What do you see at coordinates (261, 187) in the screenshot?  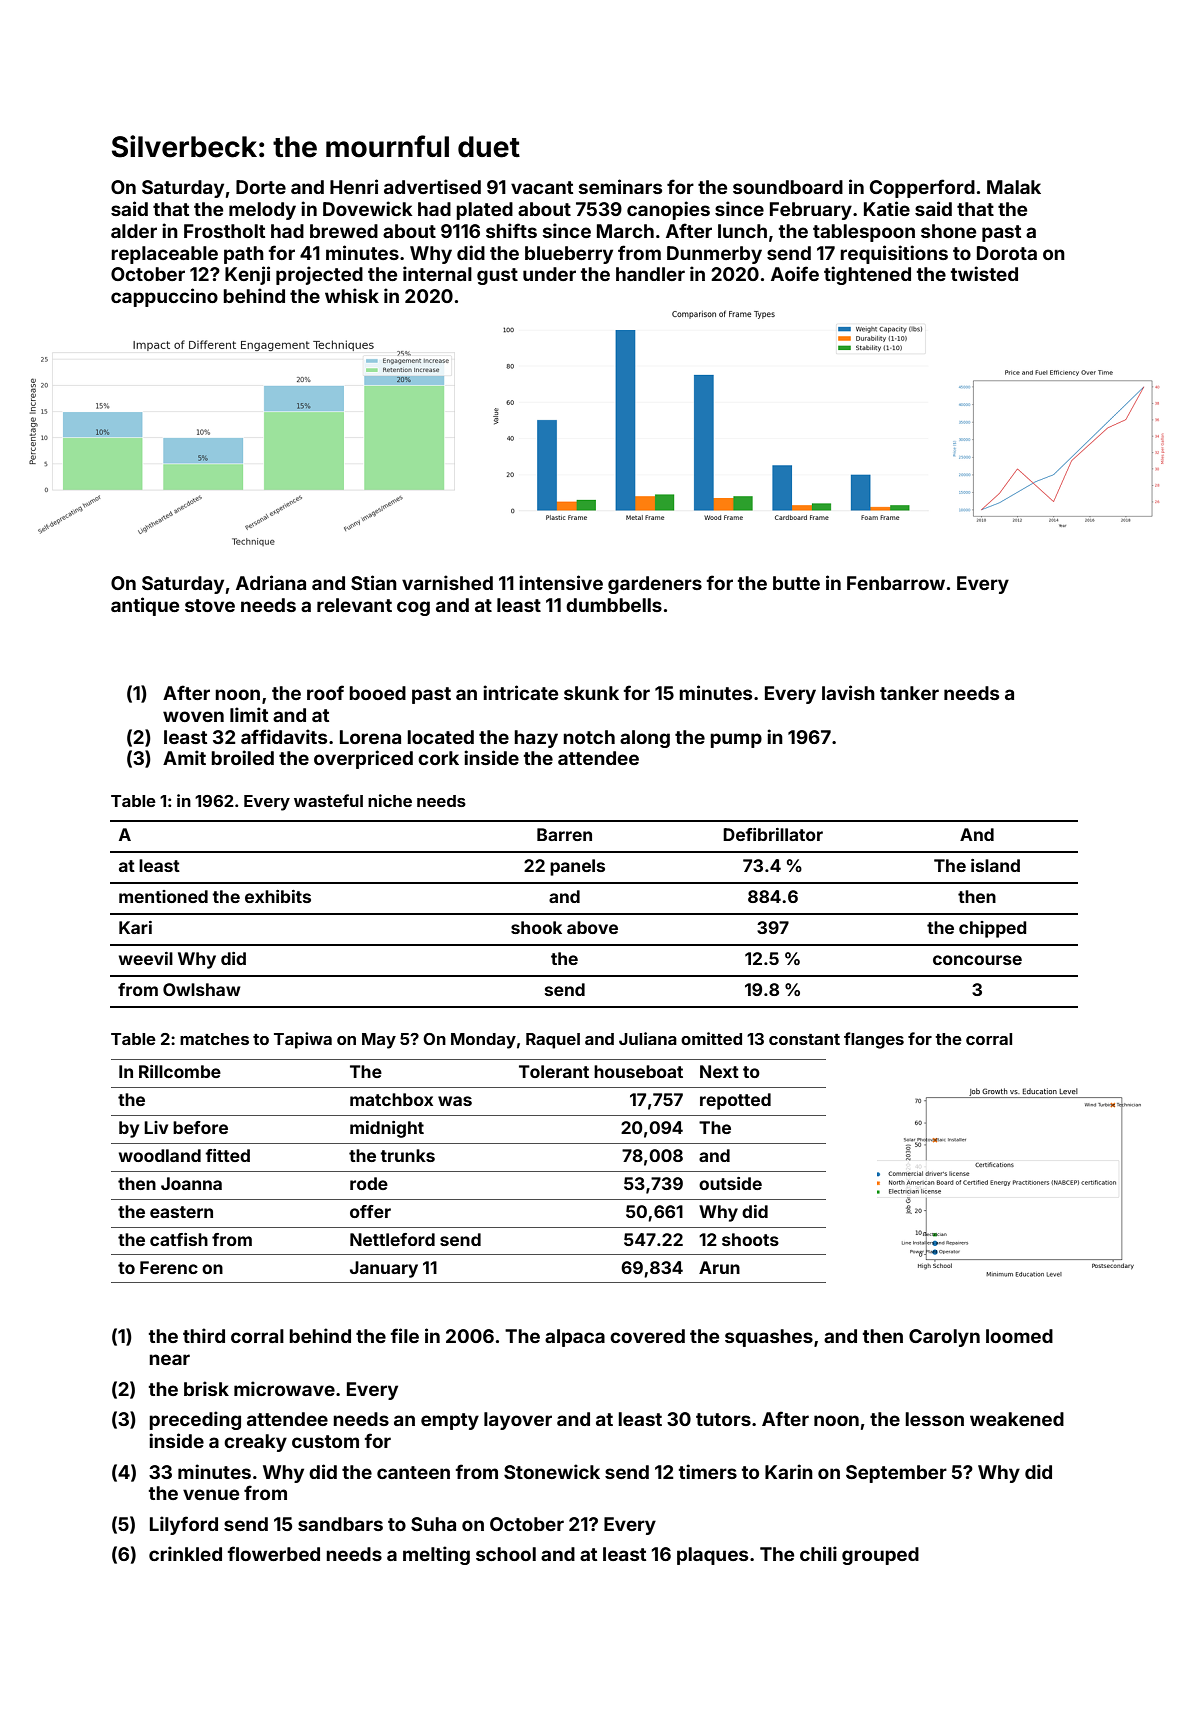 I see `Dorte` at bounding box center [261, 187].
